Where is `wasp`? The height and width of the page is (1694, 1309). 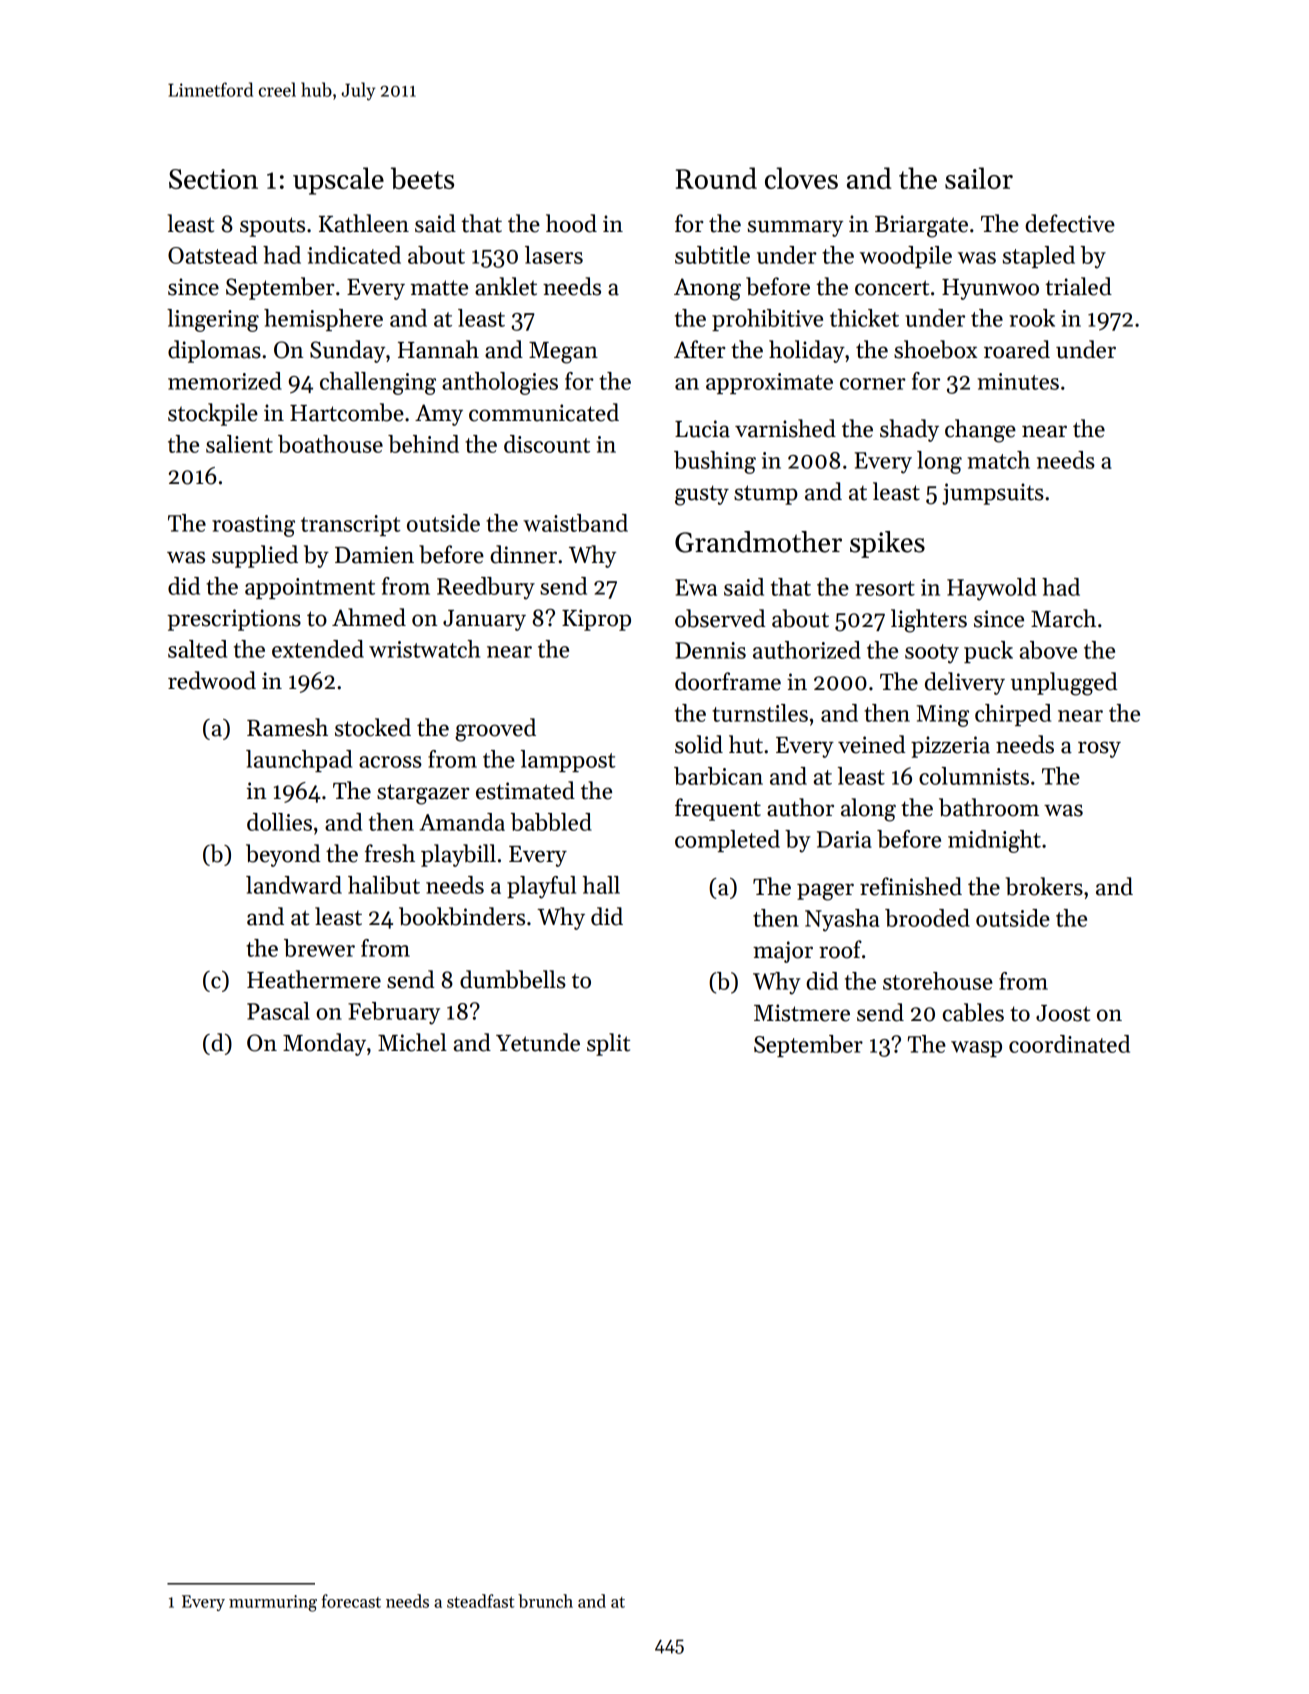 wasp is located at coordinates (976, 1049).
